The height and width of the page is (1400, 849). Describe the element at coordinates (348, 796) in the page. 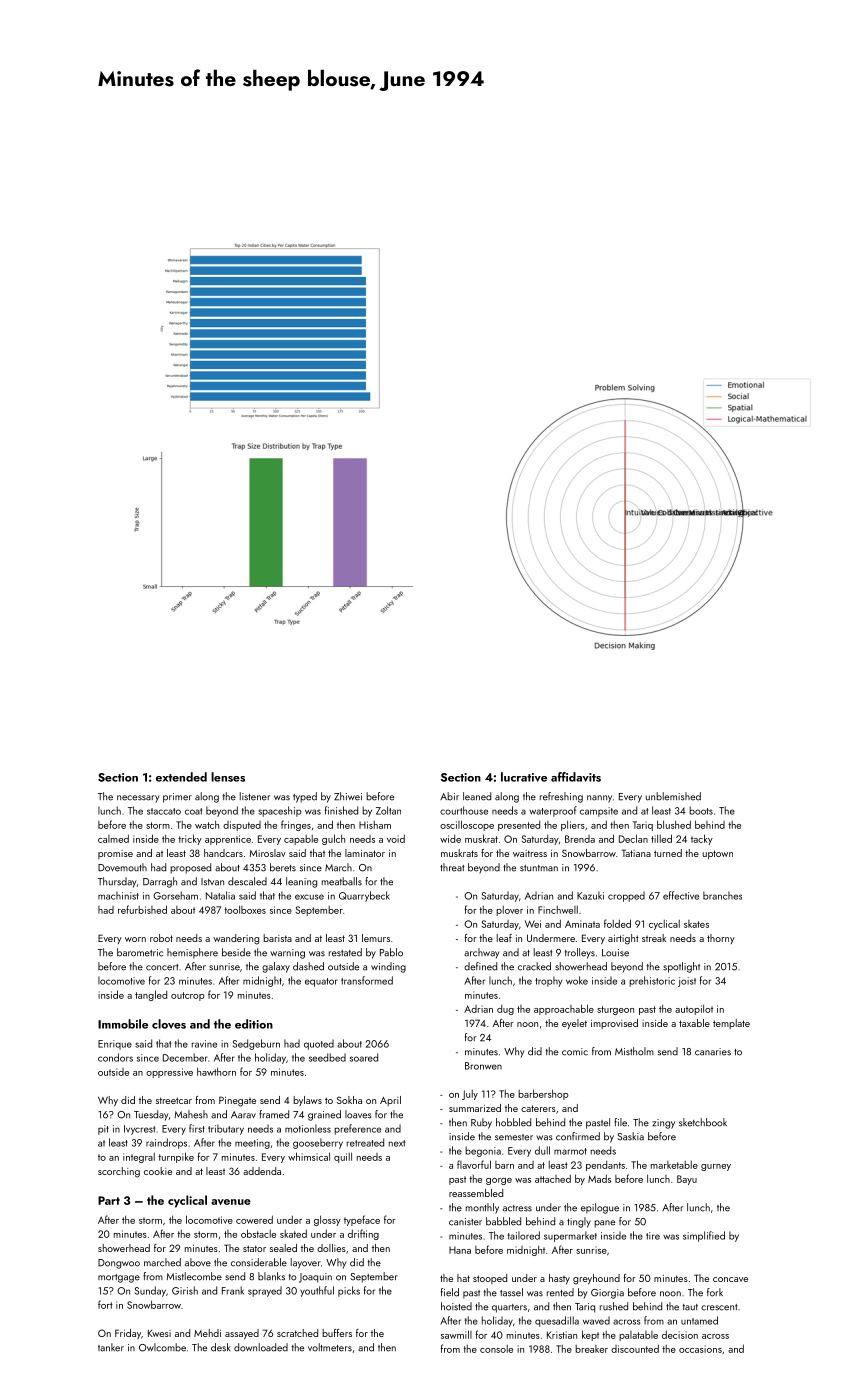

I see `Zhiwei` at that location.
